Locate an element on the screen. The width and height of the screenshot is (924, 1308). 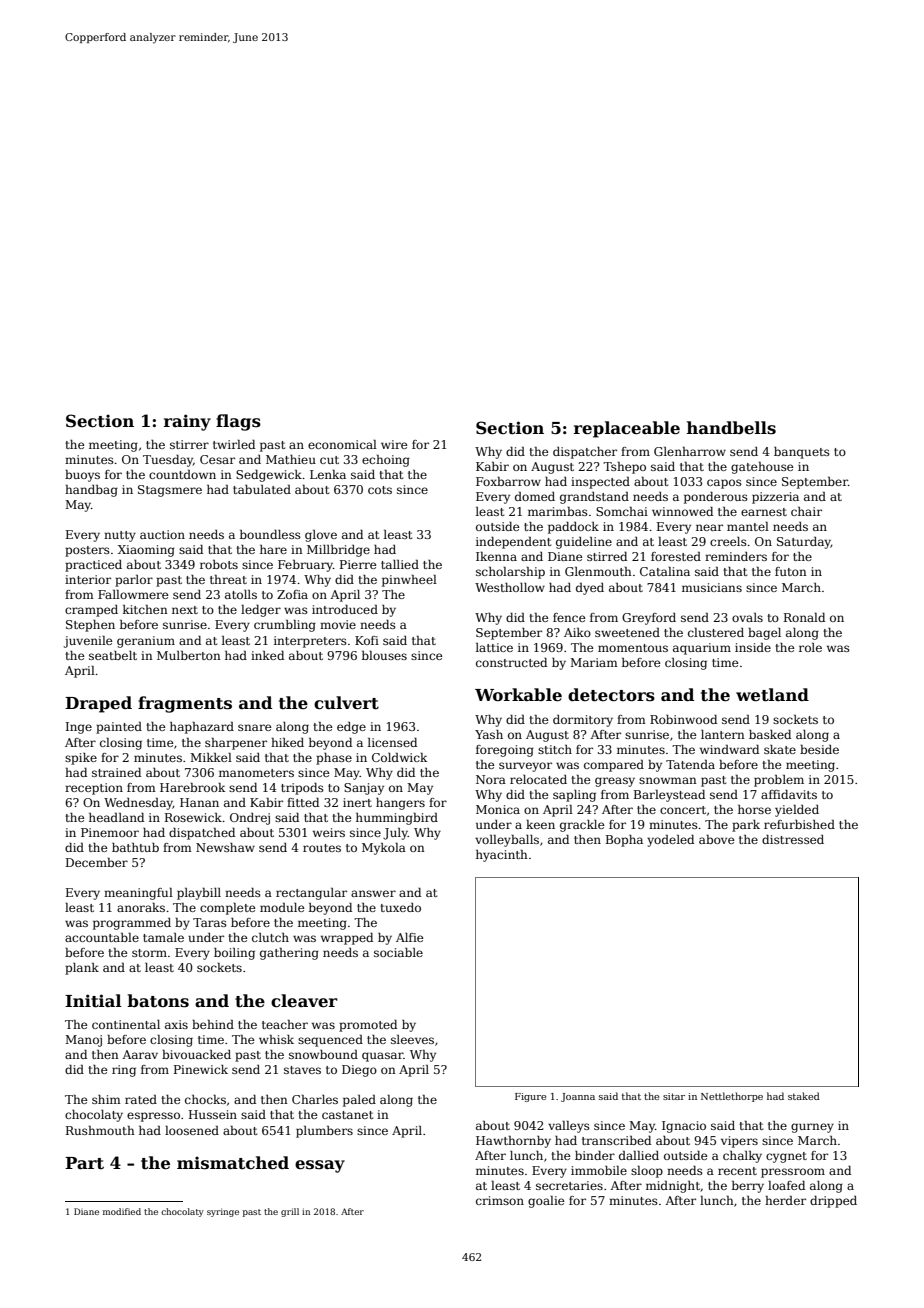
crimson is located at coordinates (500, 1200).
